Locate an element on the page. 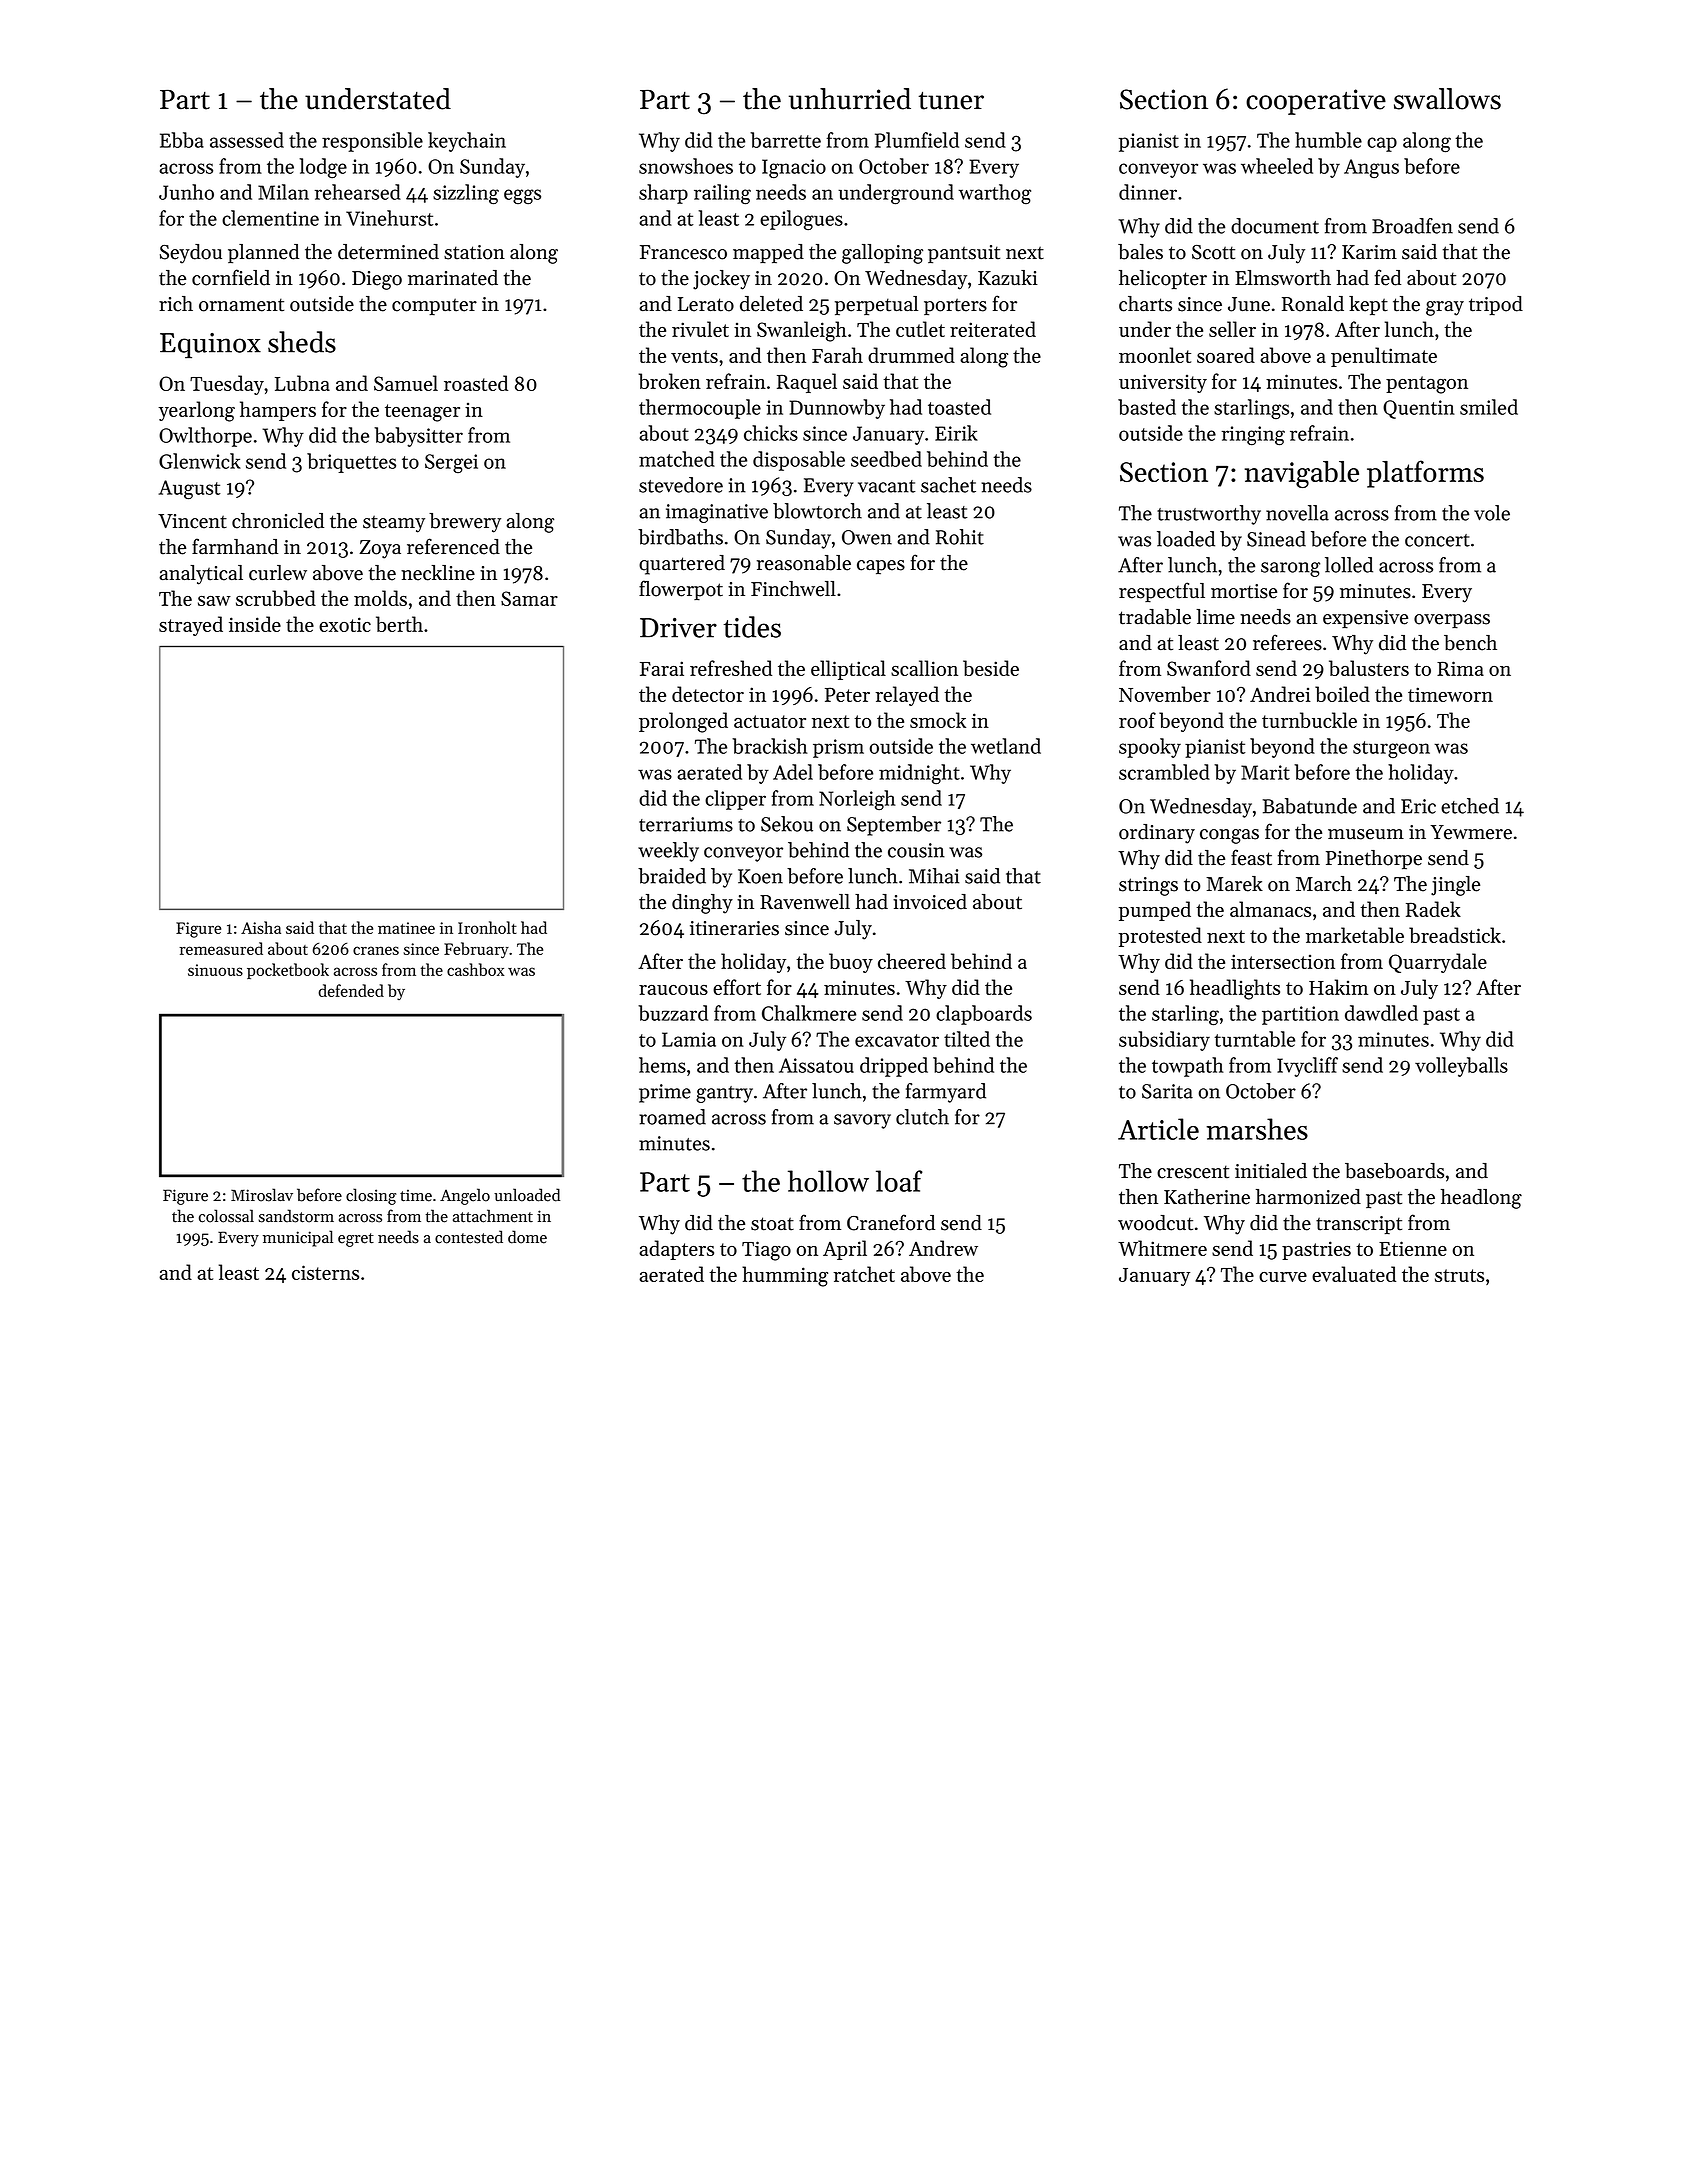 The image size is (1683, 2178). etched is located at coordinates (1470, 806).
